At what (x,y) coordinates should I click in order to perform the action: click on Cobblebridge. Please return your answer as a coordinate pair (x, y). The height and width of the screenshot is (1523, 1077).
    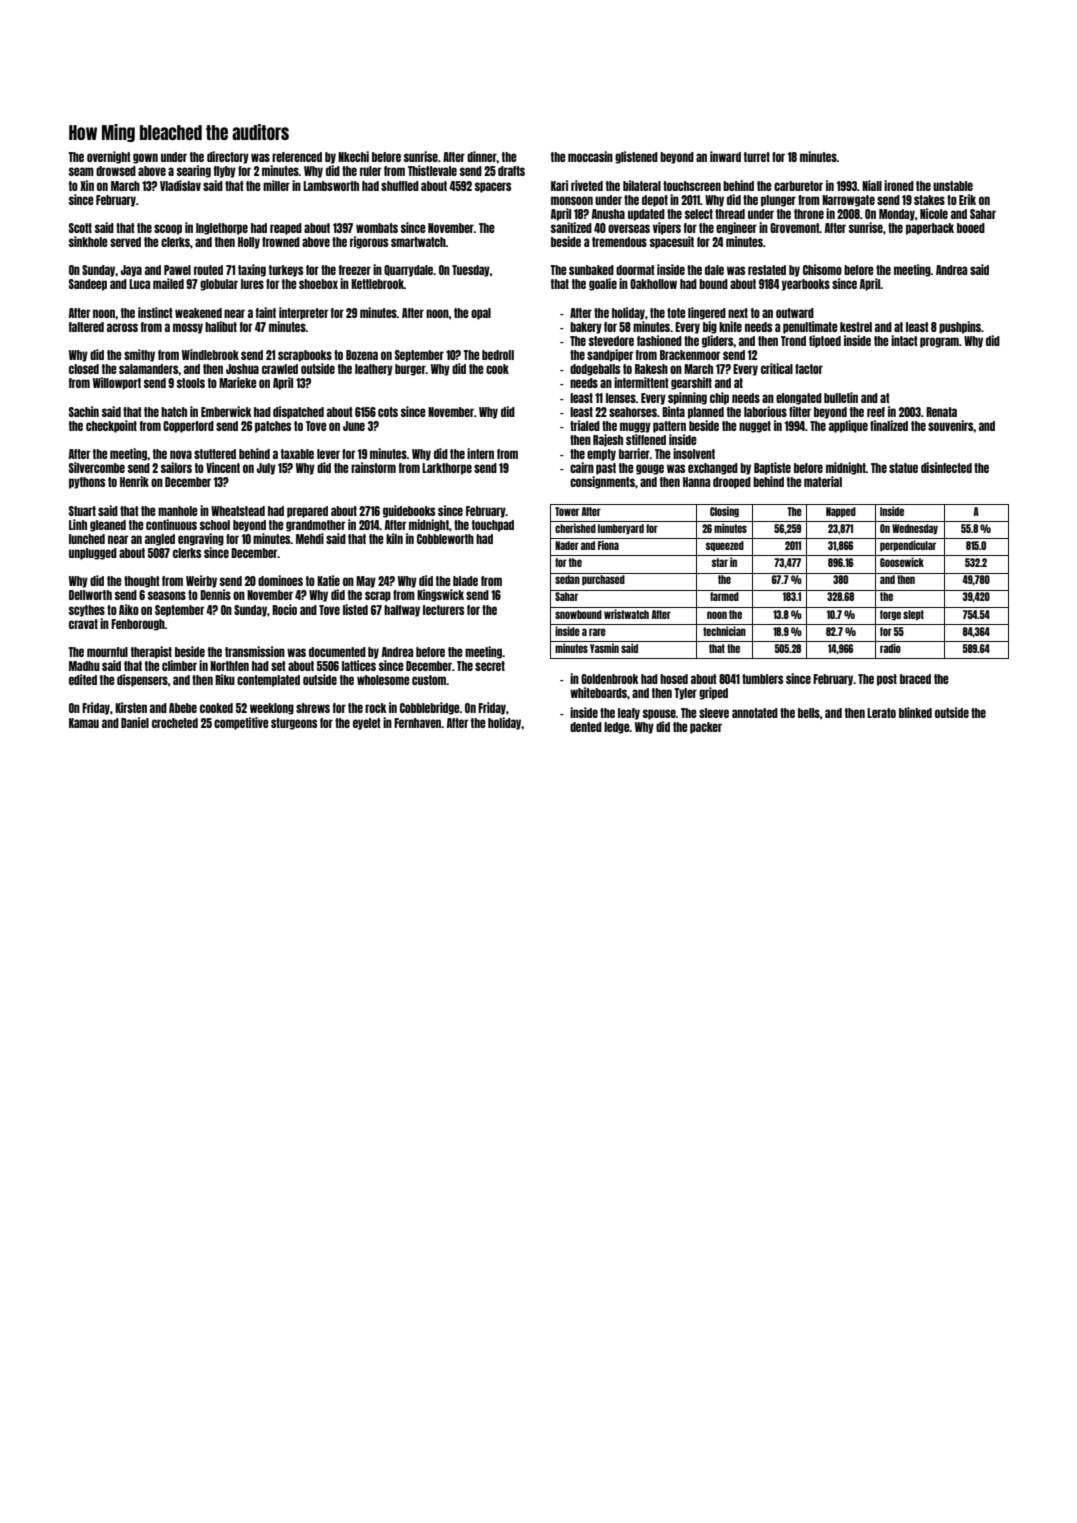
    Looking at the image, I should click on (430, 708).
